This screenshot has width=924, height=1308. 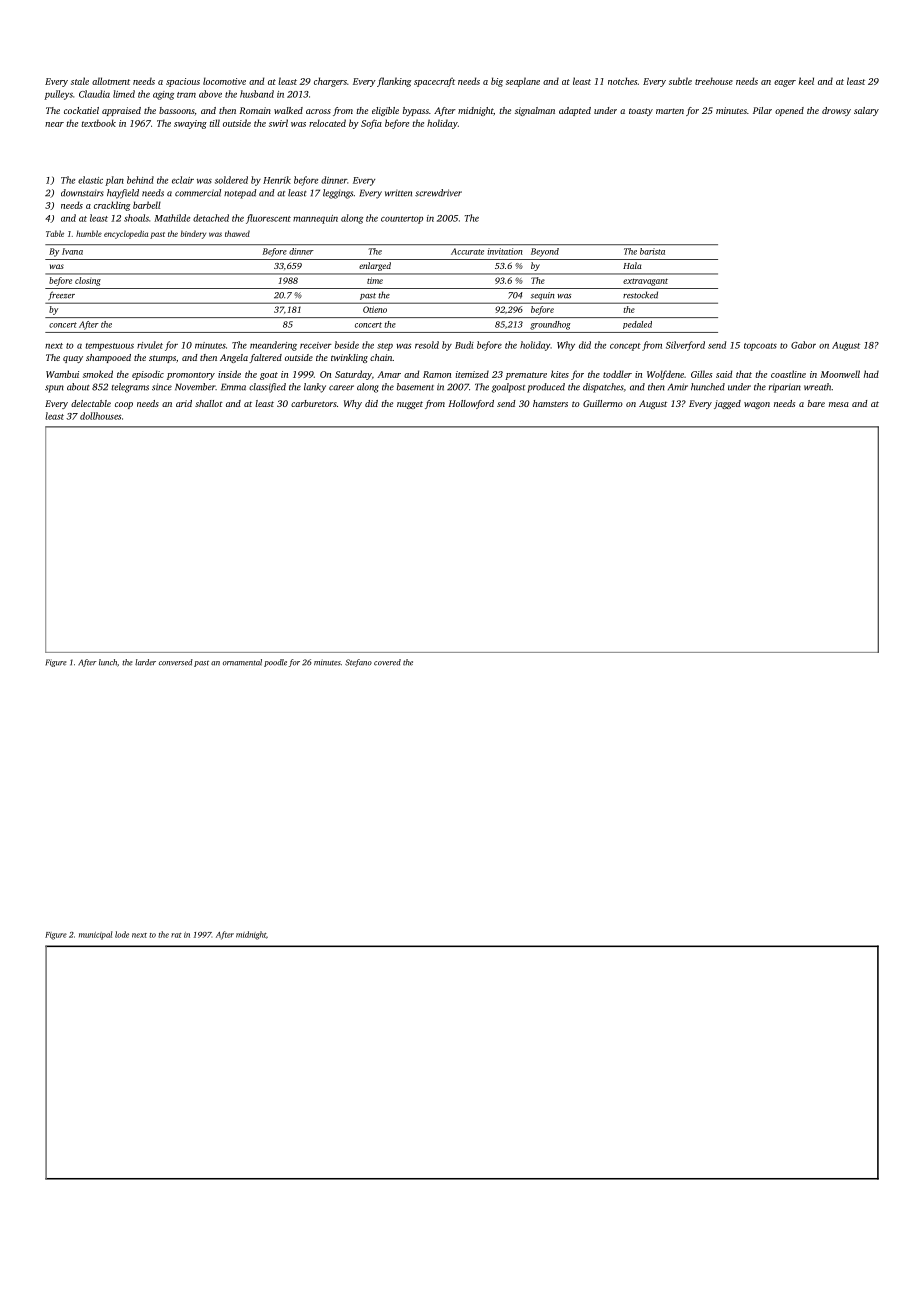 I want to click on poodle, so click(x=275, y=663).
